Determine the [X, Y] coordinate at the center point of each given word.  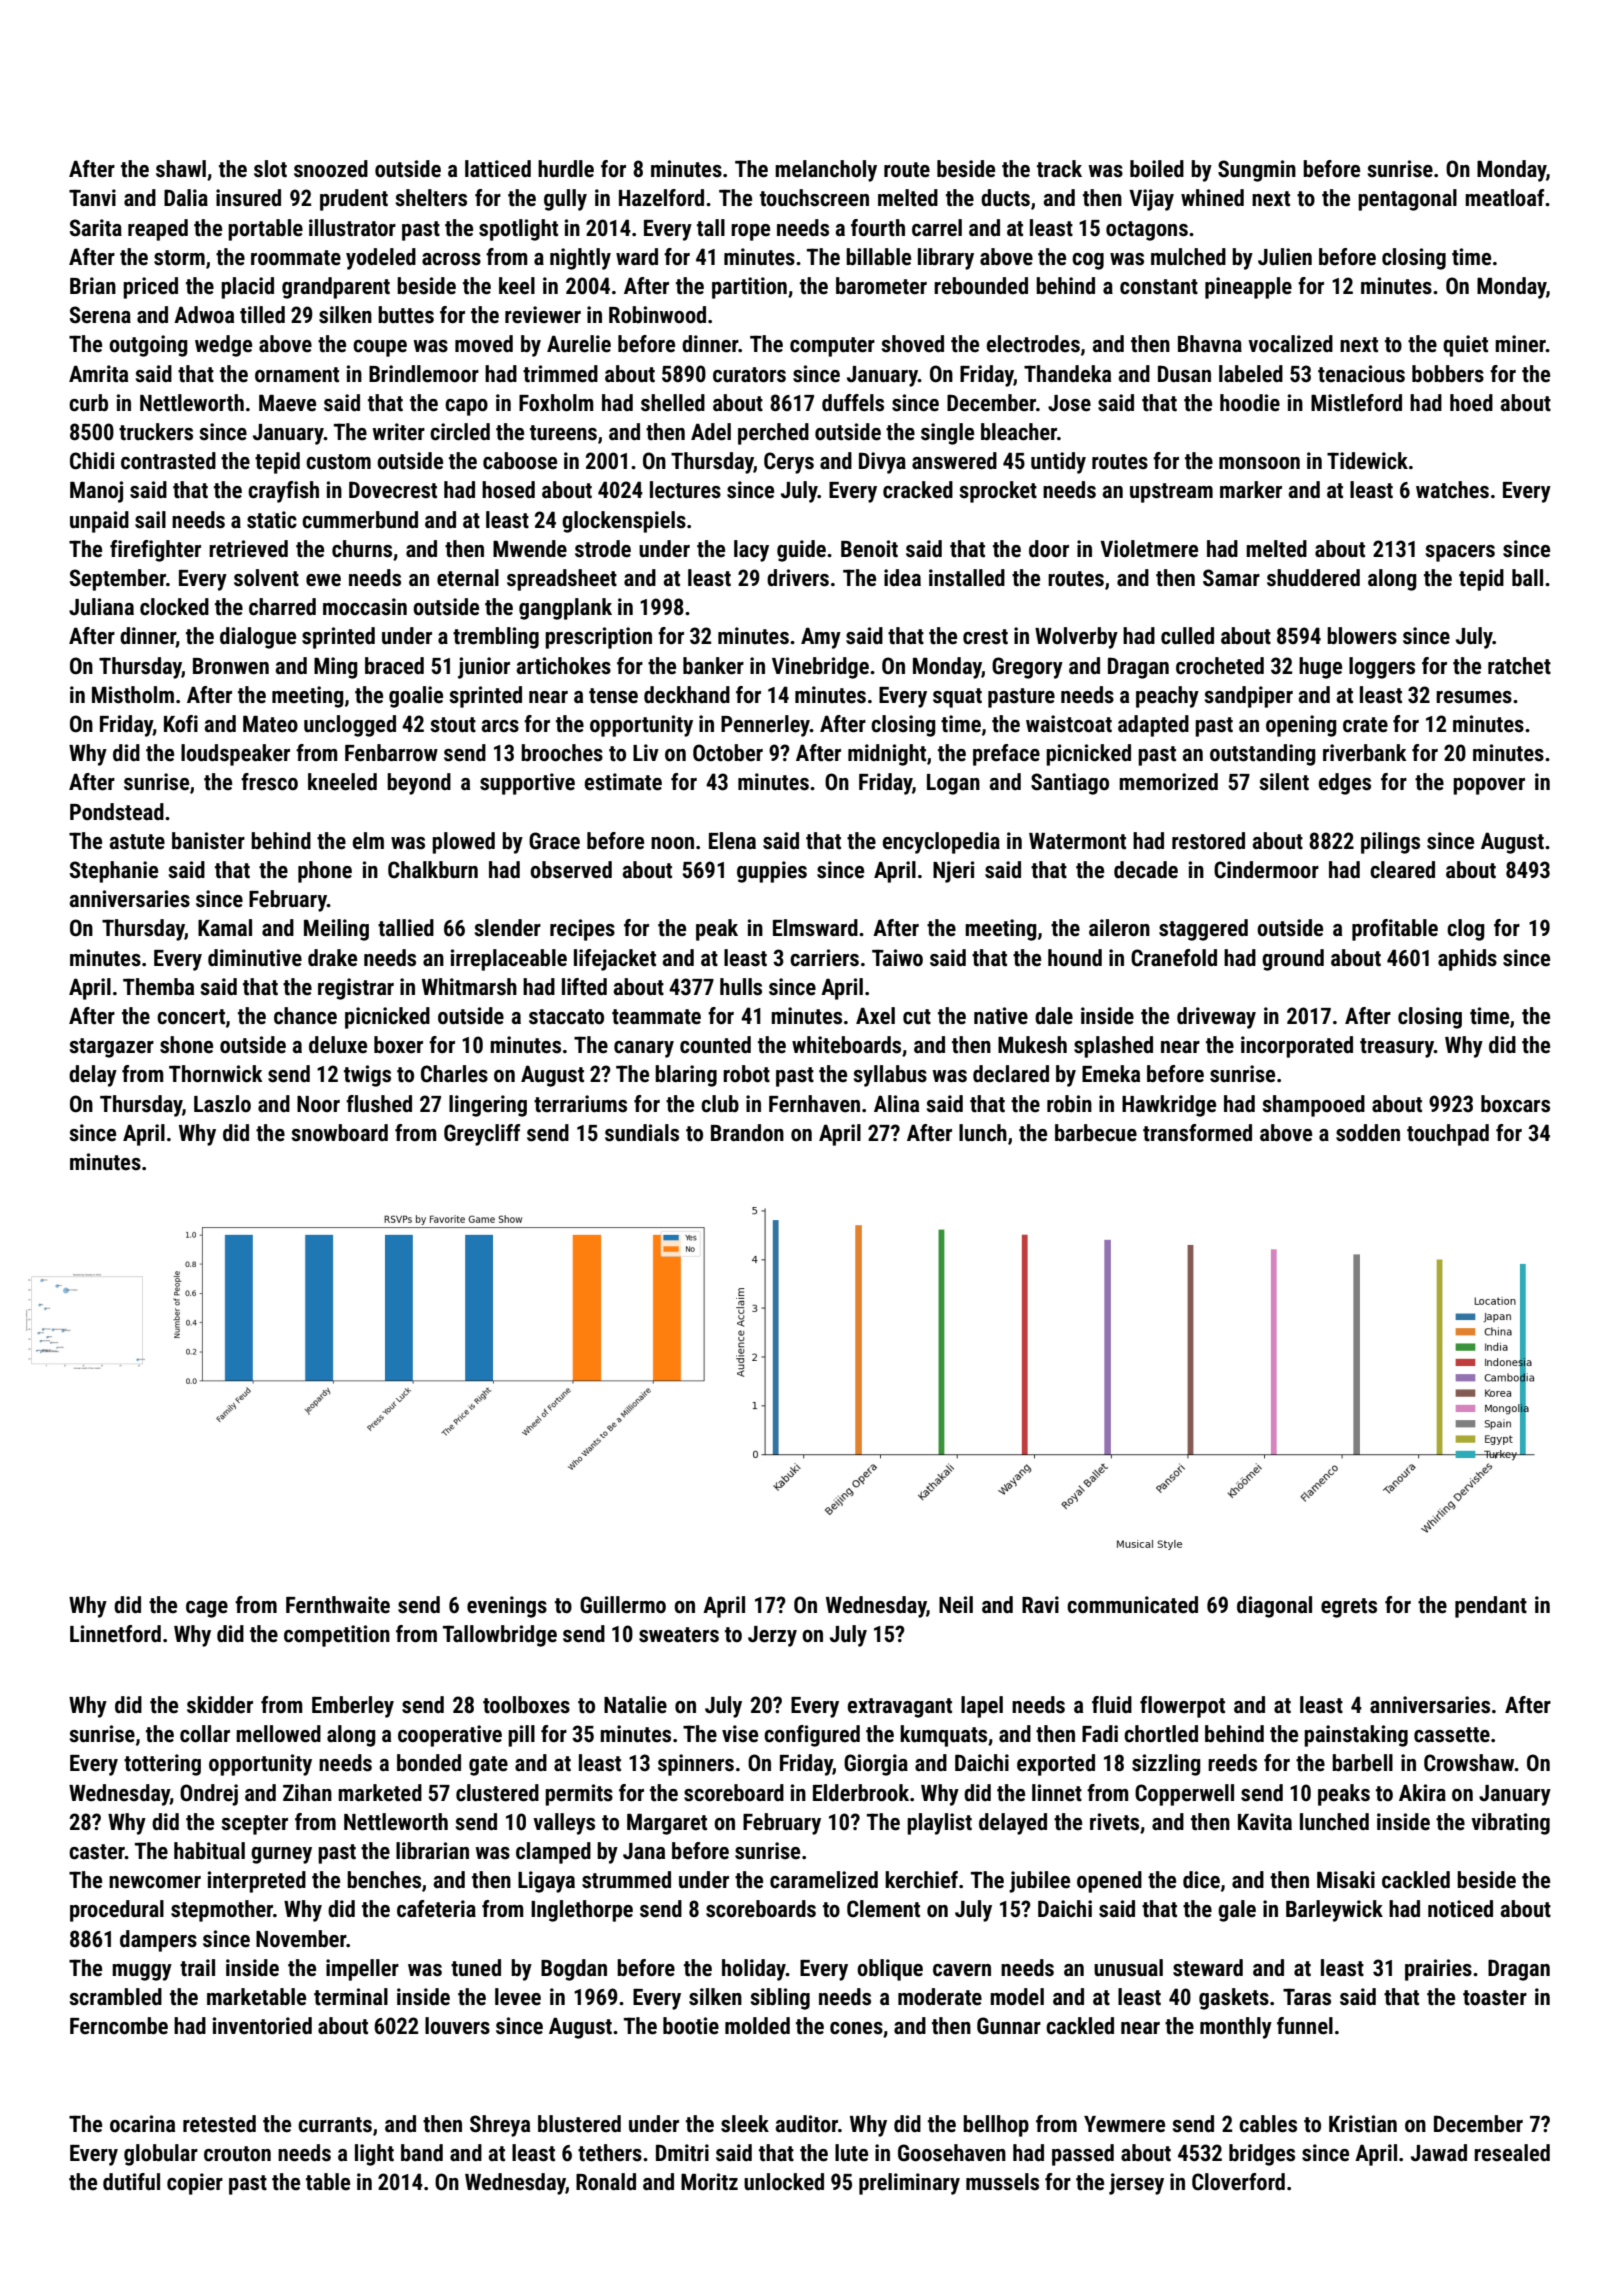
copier [195, 2184]
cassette [1452, 1735]
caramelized [824, 1880]
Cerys [789, 463]
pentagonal [1407, 200]
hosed [508, 490]
